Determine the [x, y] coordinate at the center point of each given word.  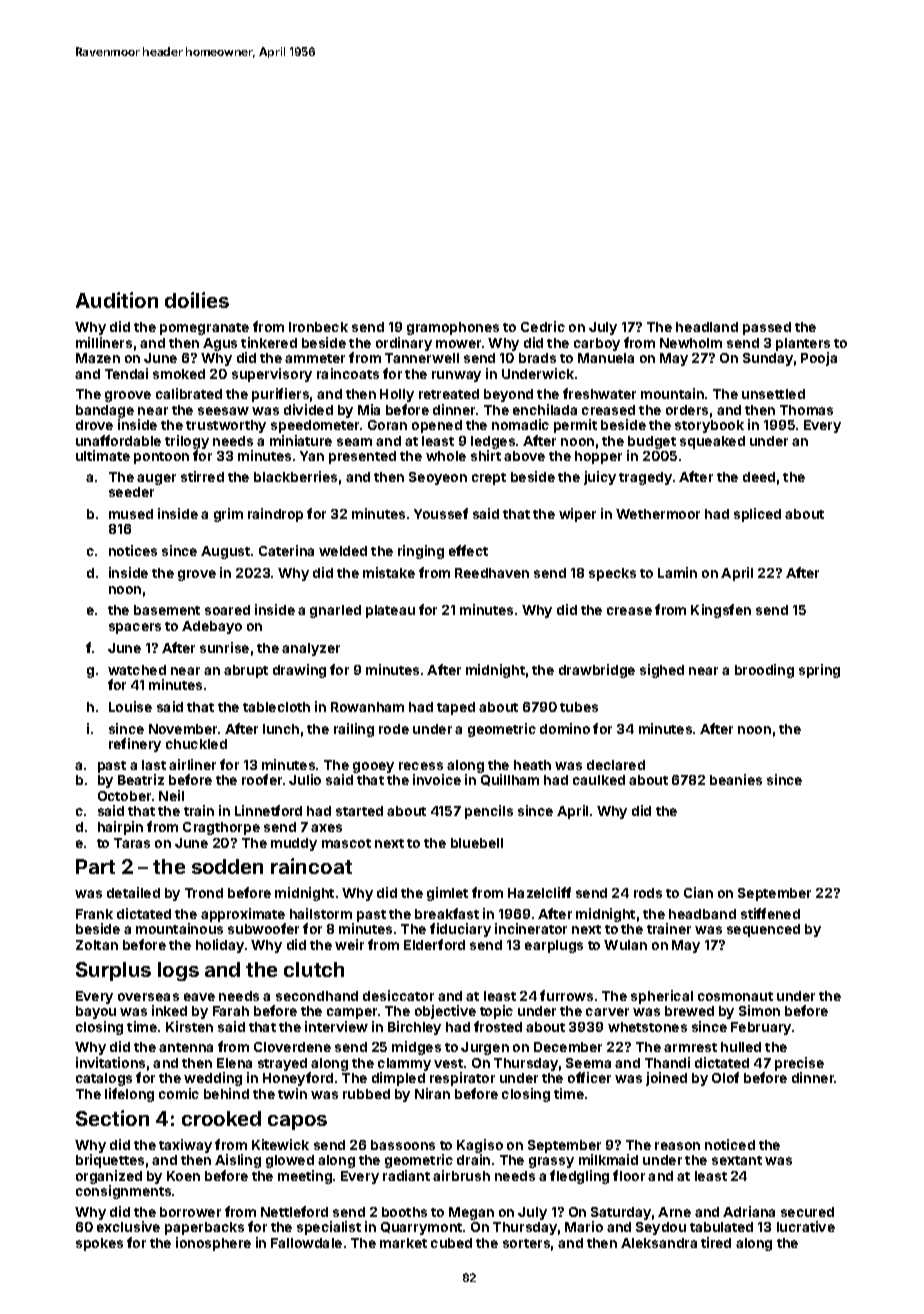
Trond [204, 893]
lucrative [806, 1226]
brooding [764, 671]
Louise [130, 706]
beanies [736, 779]
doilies [197, 300]
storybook [709, 426]
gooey [373, 767]
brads [537, 358]
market [403, 1243]
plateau [390, 611]
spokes [99, 1244]
